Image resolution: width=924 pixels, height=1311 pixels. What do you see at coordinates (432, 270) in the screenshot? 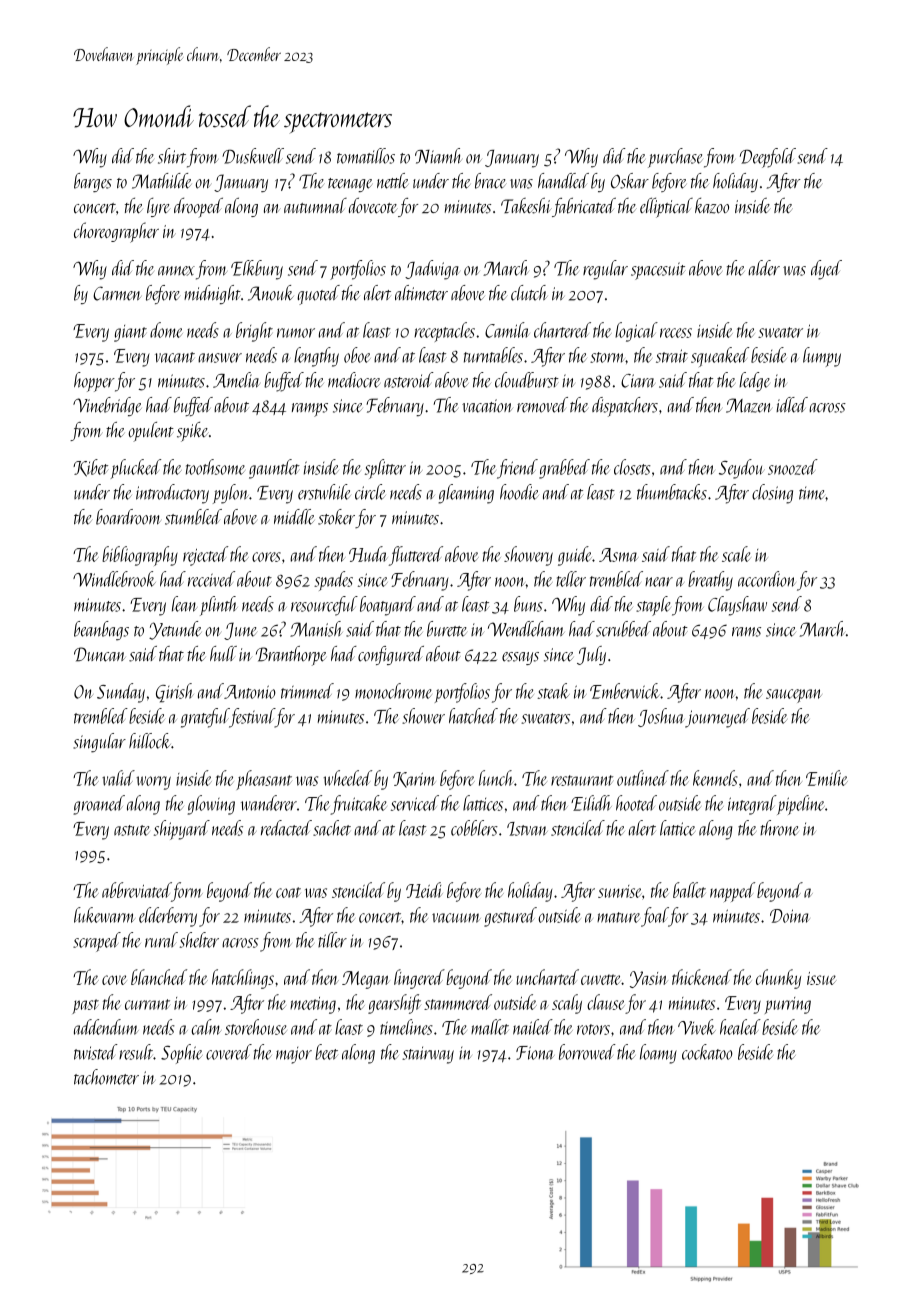
I see `Jadwiga` at bounding box center [432, 270].
